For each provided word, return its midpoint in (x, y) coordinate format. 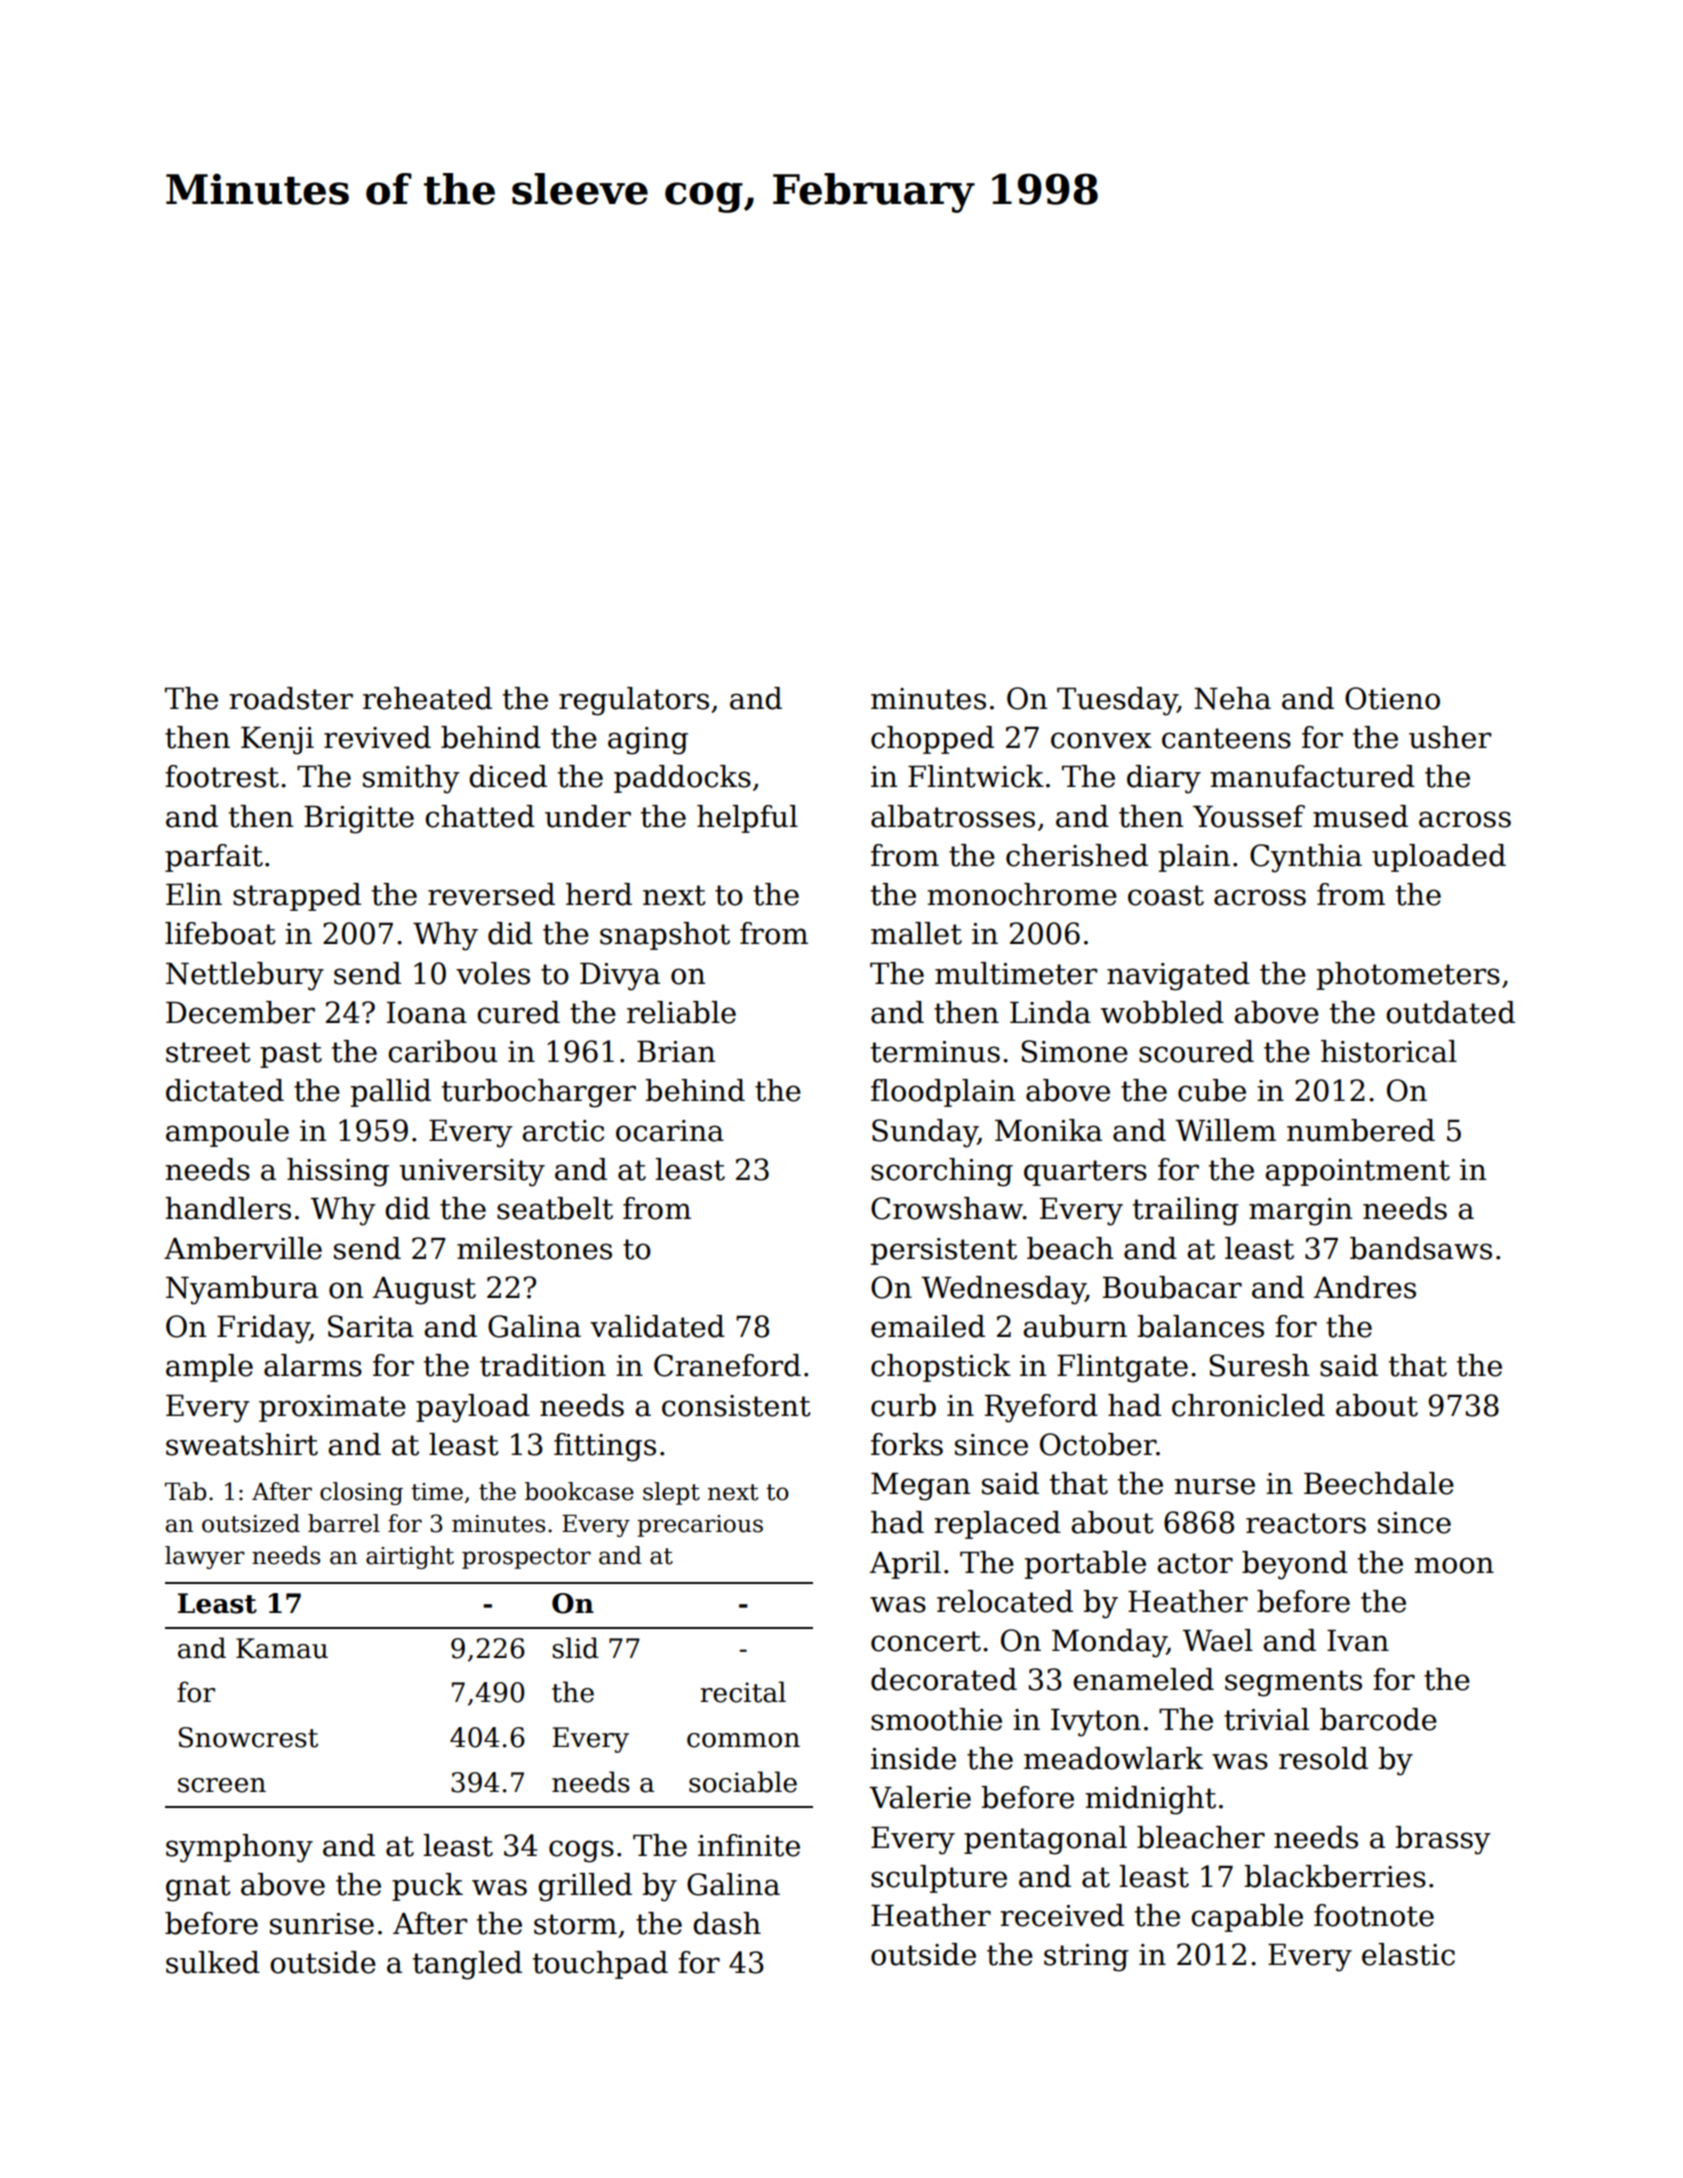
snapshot (665, 936)
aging (648, 741)
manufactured (1312, 776)
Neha (1232, 698)
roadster (291, 698)
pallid (391, 1093)
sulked (213, 1962)
